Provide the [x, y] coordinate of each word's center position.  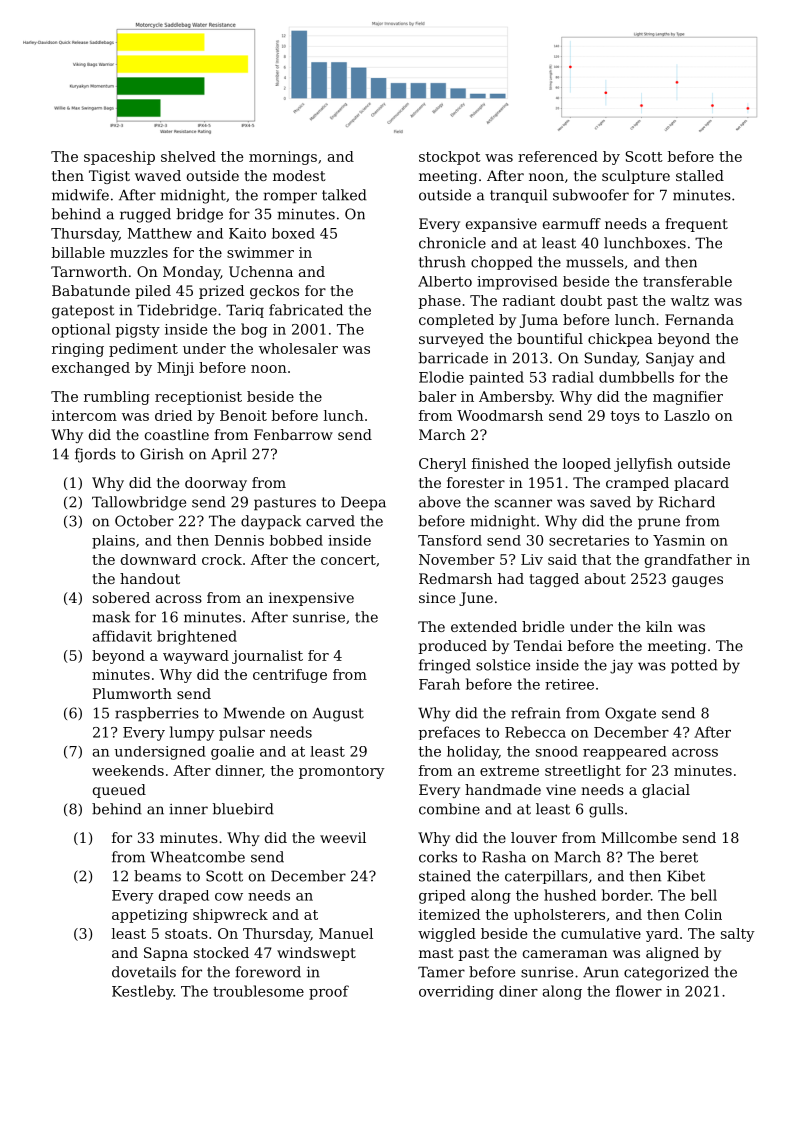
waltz [690, 300]
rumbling [117, 398]
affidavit [122, 636]
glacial [666, 791]
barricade [453, 358]
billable [78, 252]
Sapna [166, 954]
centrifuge [290, 676]
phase [440, 302]
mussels [595, 262]
